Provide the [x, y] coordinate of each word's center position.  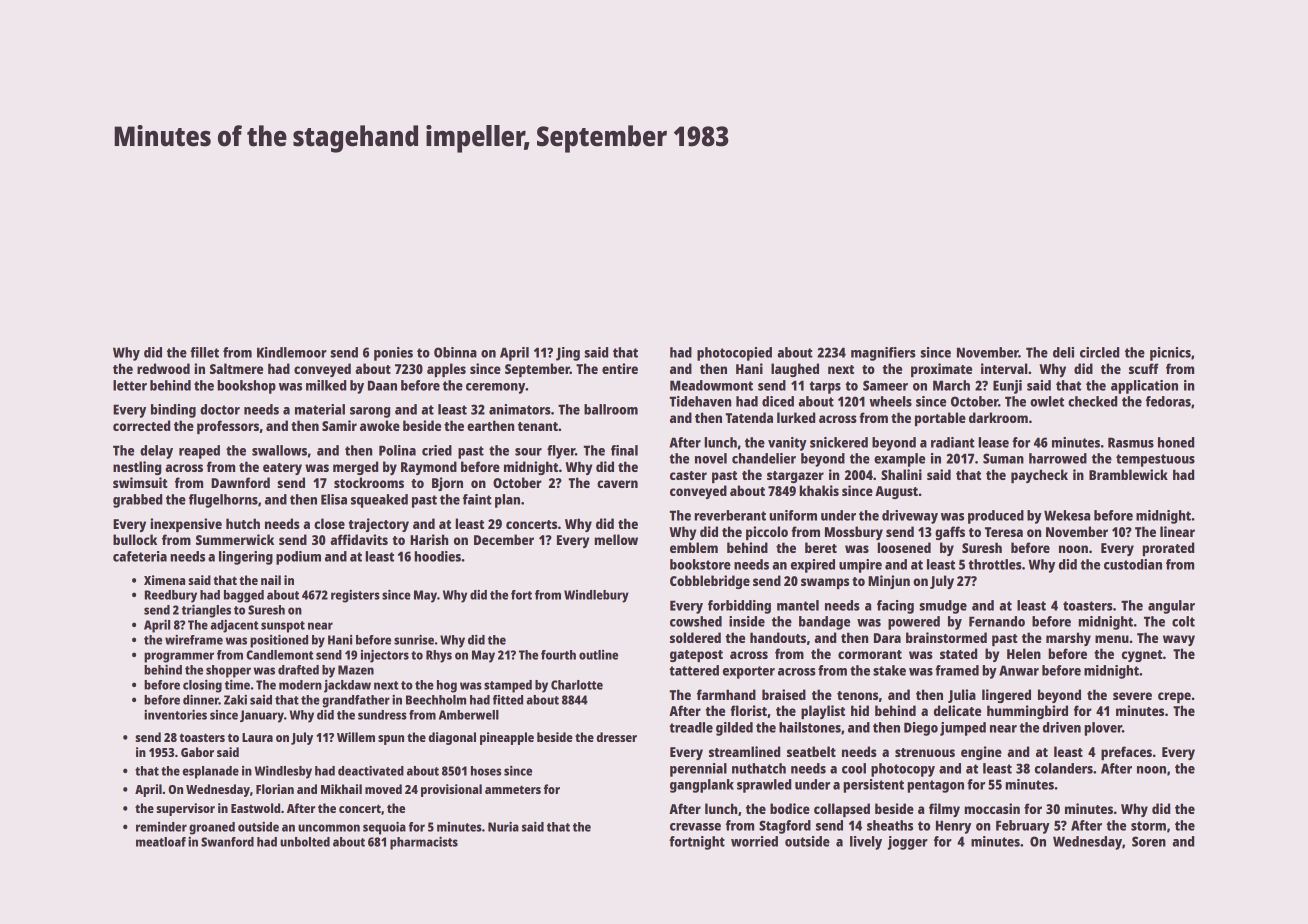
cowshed [696, 621]
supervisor [185, 809]
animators [520, 409]
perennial [698, 770]
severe [1132, 696]
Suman [1003, 458]
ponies [393, 354]
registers [355, 596]
